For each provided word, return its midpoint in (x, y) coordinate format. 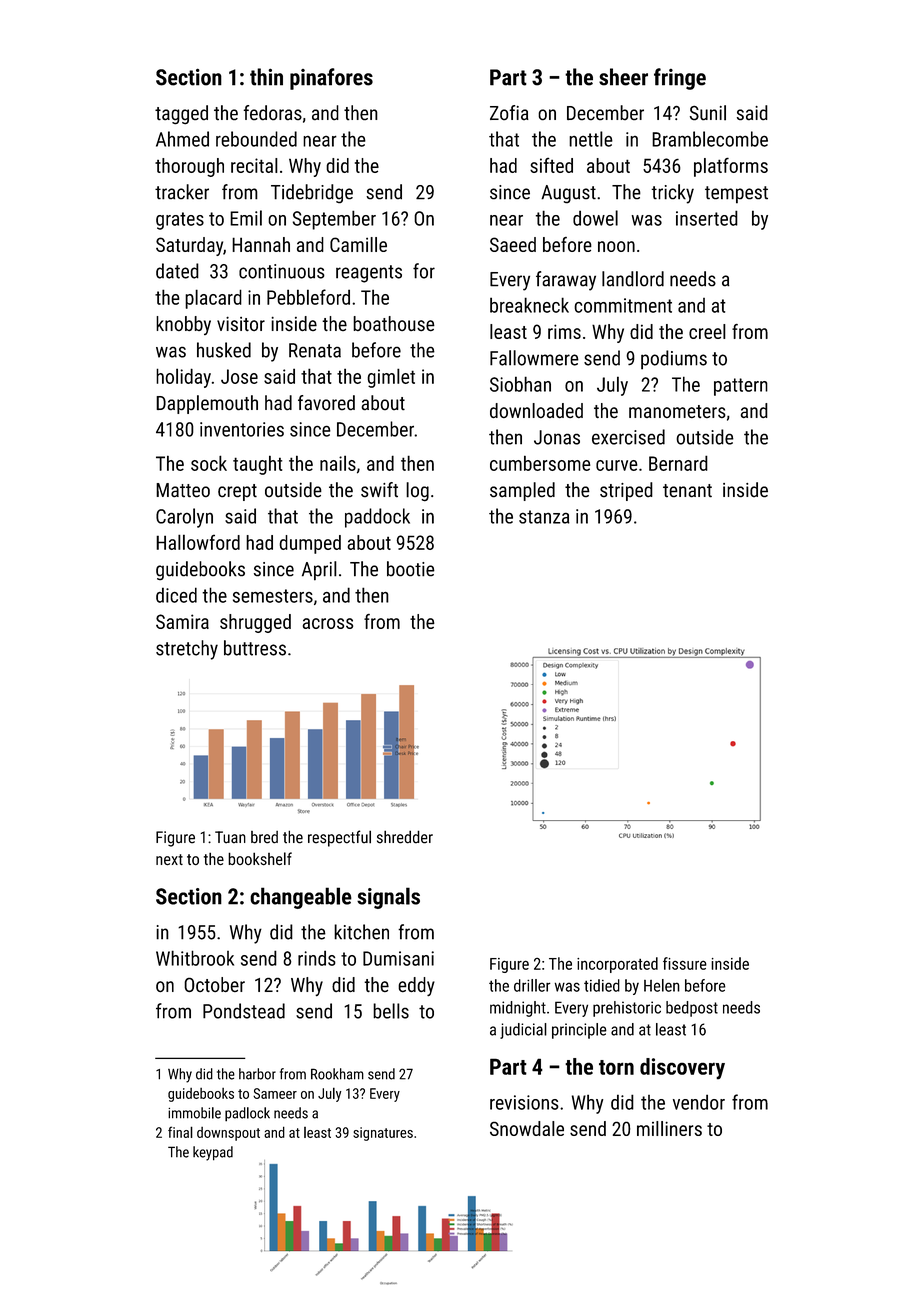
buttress (255, 648)
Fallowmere (534, 358)
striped (626, 491)
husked (224, 350)
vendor (699, 1102)
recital (254, 165)
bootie (411, 569)
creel (707, 331)
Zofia (509, 112)
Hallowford (198, 542)
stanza (544, 517)
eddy (416, 986)
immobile (194, 1113)
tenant (687, 490)
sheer (623, 77)
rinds (317, 958)
